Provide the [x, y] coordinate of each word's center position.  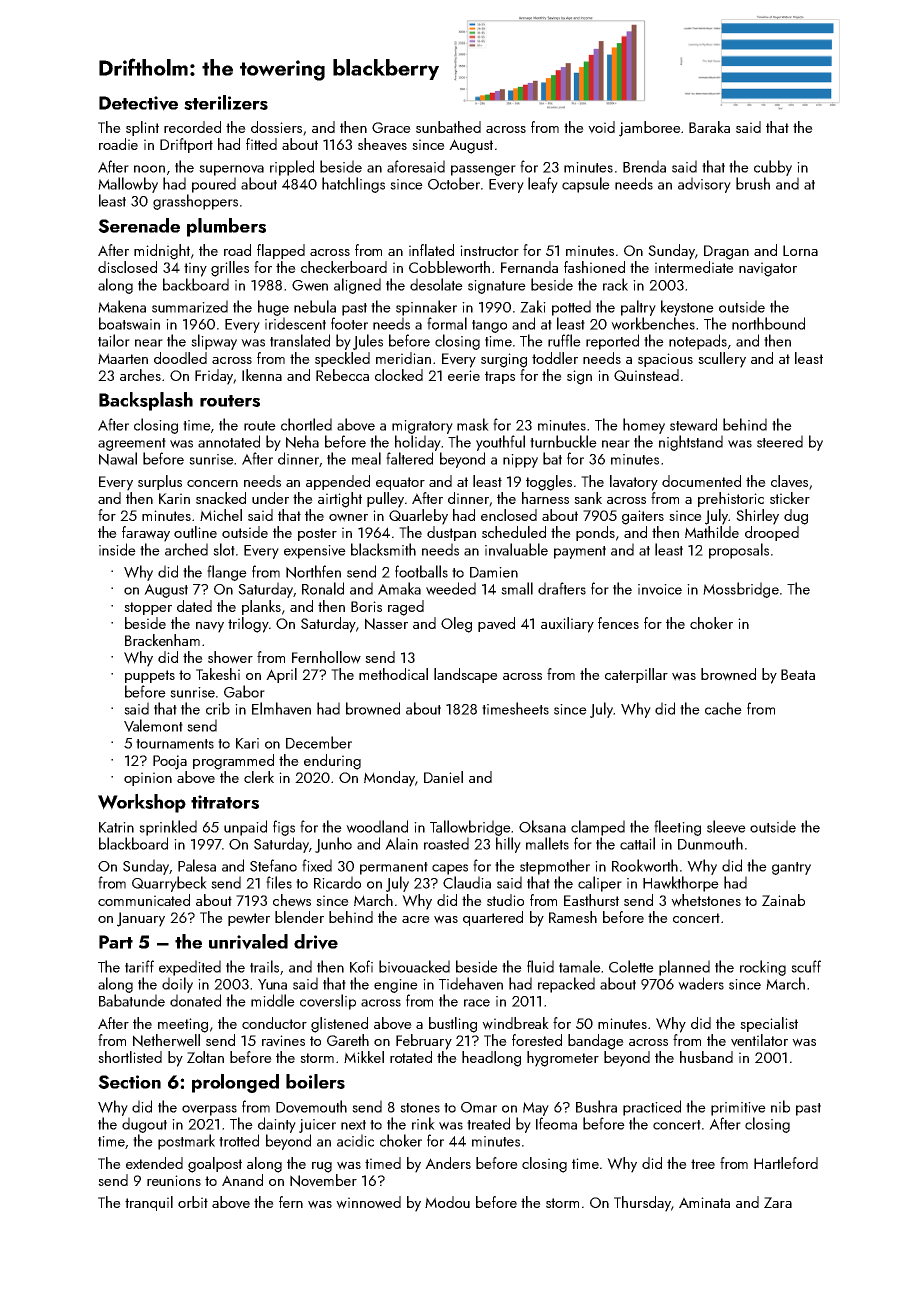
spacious [665, 360]
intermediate [694, 267]
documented [701, 481]
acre [416, 919]
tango [489, 326]
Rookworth [645, 865]
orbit [193, 1202]
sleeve [726, 826]
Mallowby [128, 185]
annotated [229, 441]
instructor [489, 250]
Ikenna [262, 375]
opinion [148, 779]
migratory [422, 427]
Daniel [443, 777]
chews [292, 900]
